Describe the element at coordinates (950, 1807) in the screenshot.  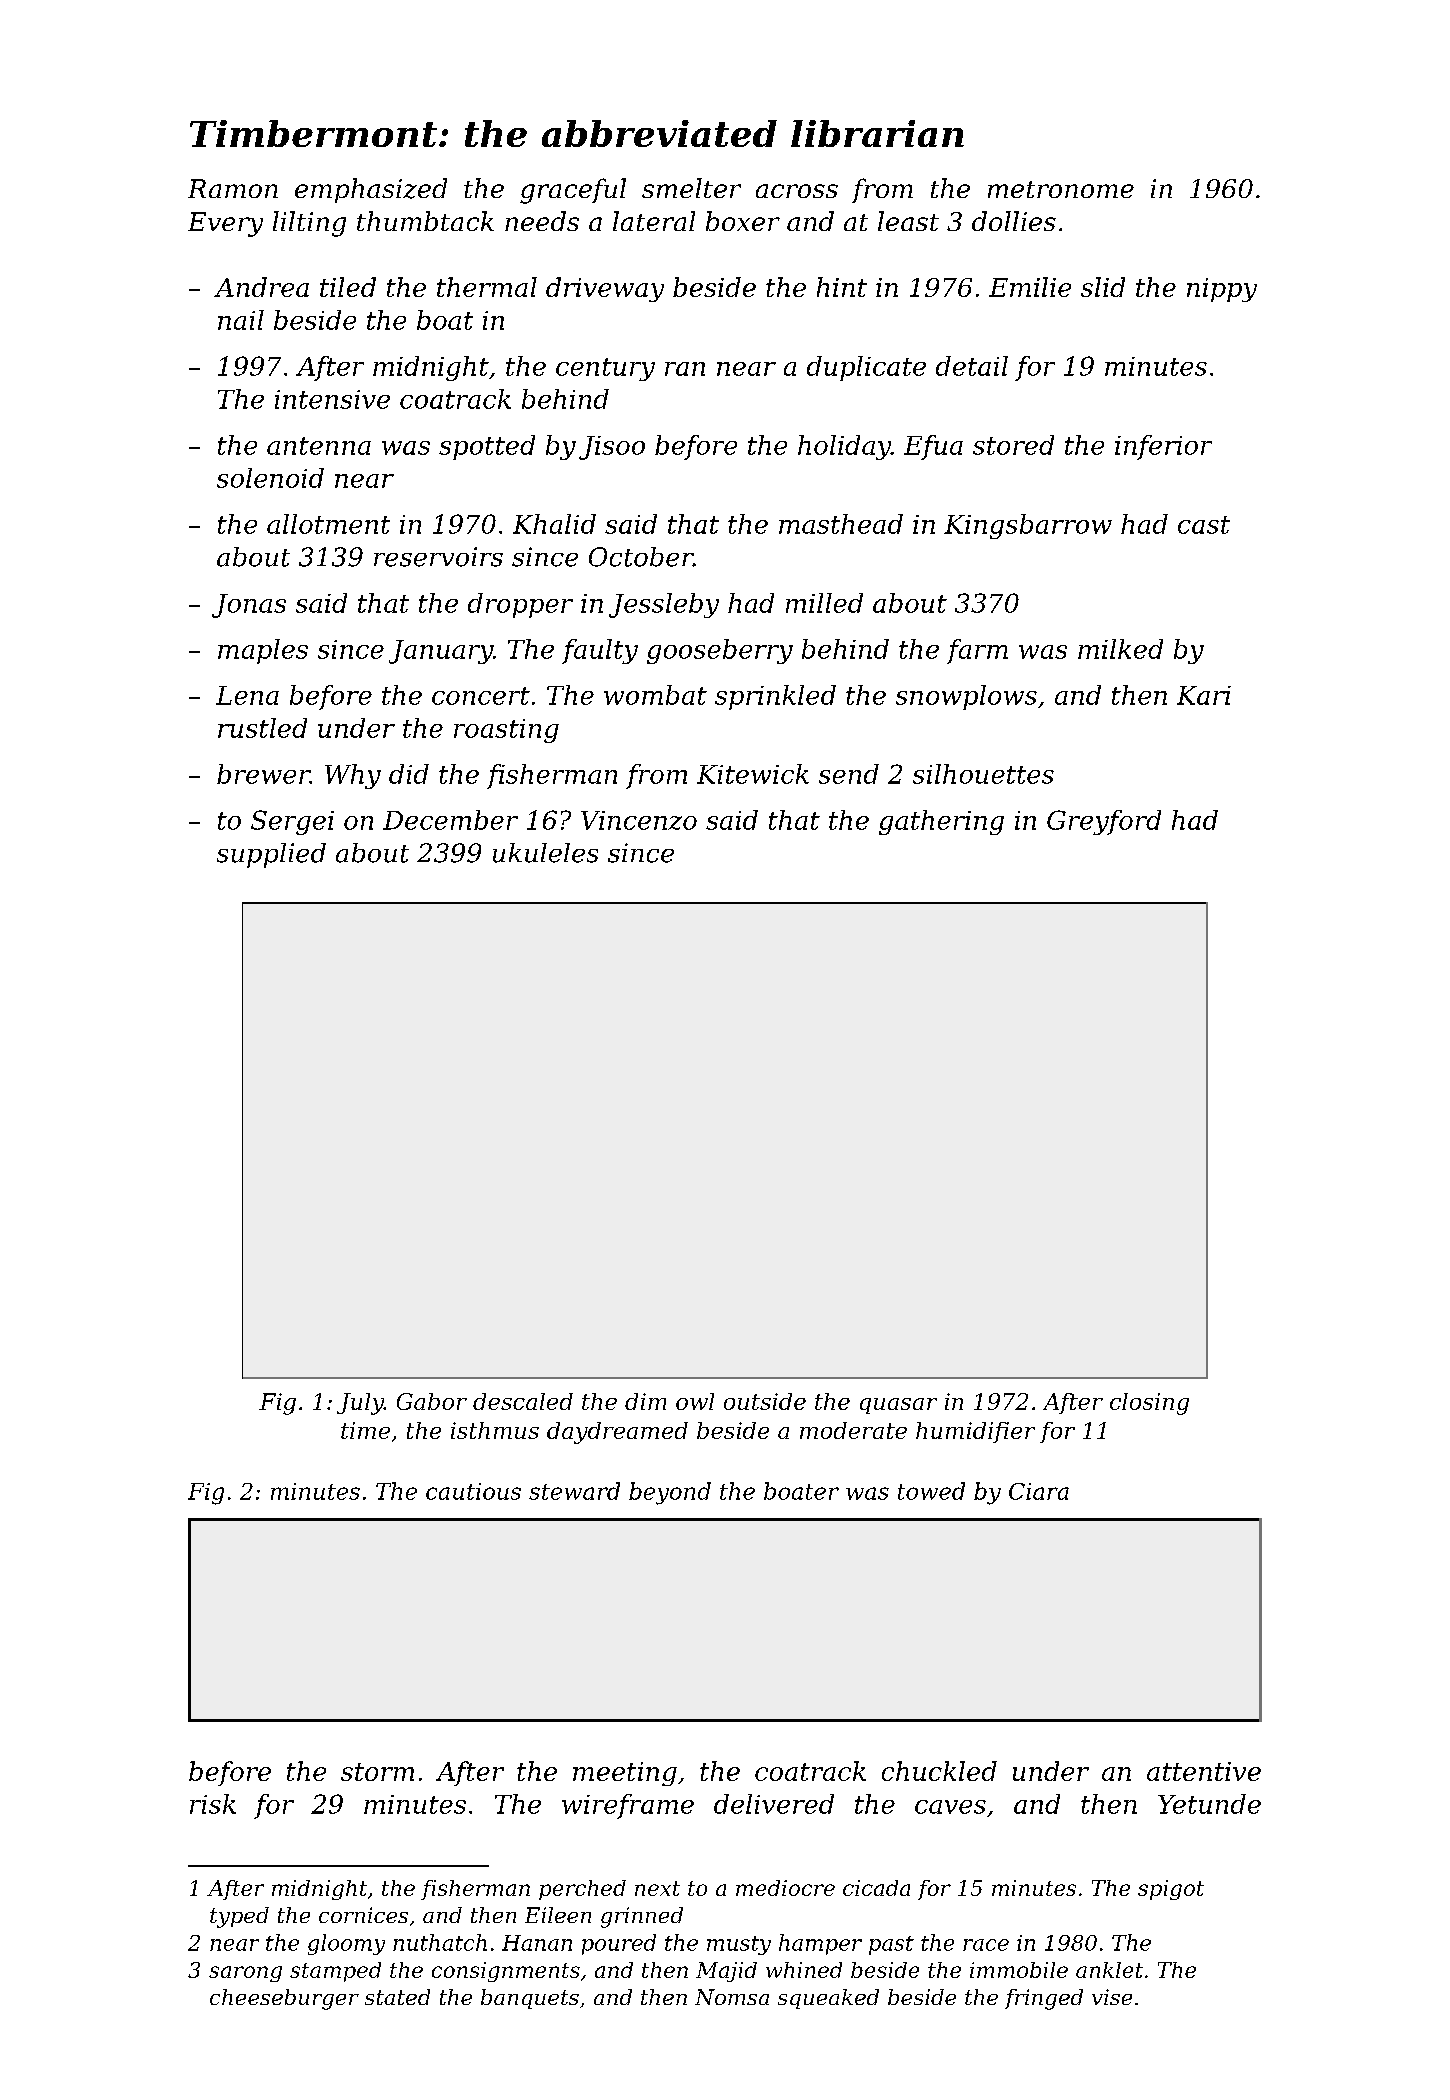
I see `caves` at that location.
